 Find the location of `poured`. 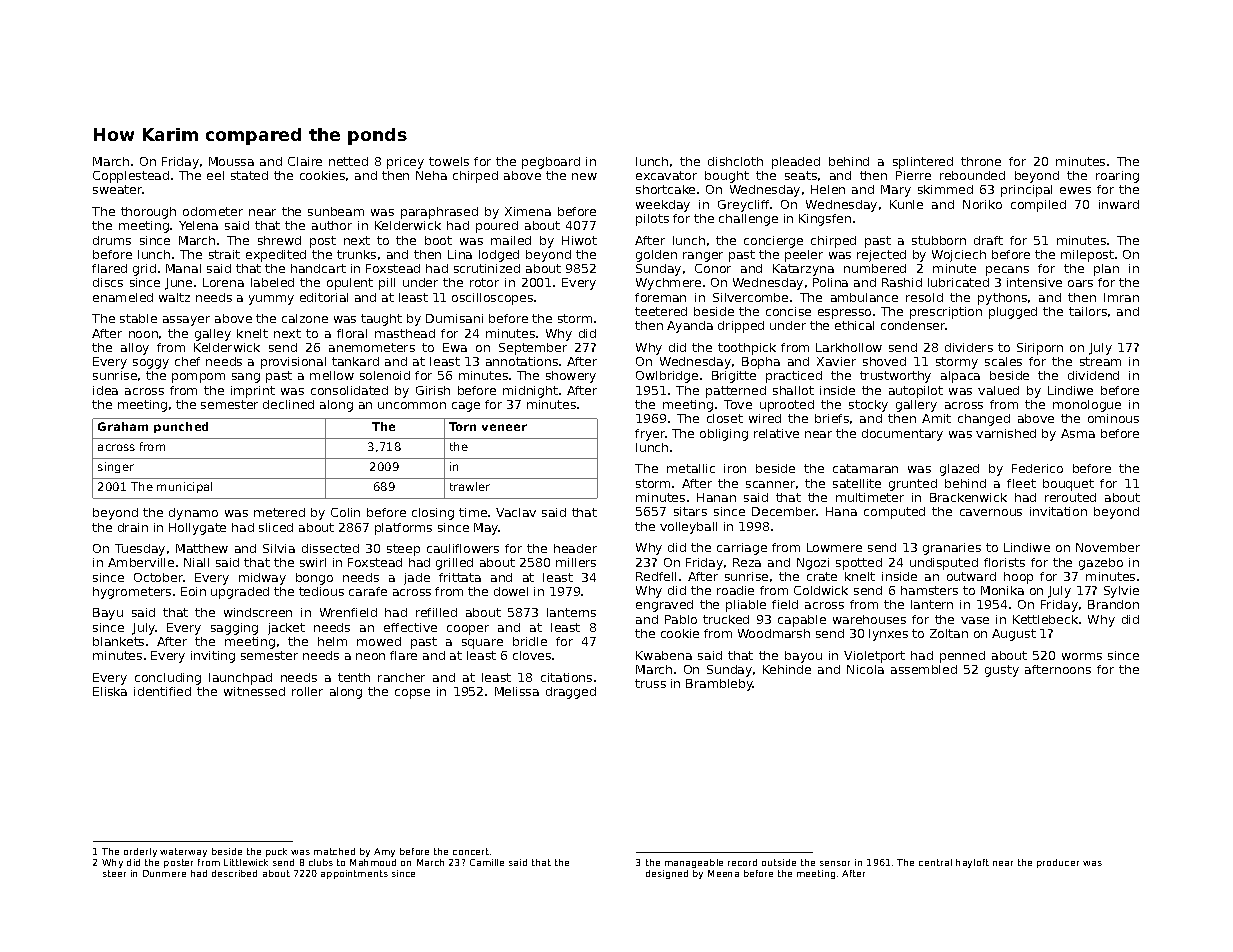

poured is located at coordinates (497, 227).
